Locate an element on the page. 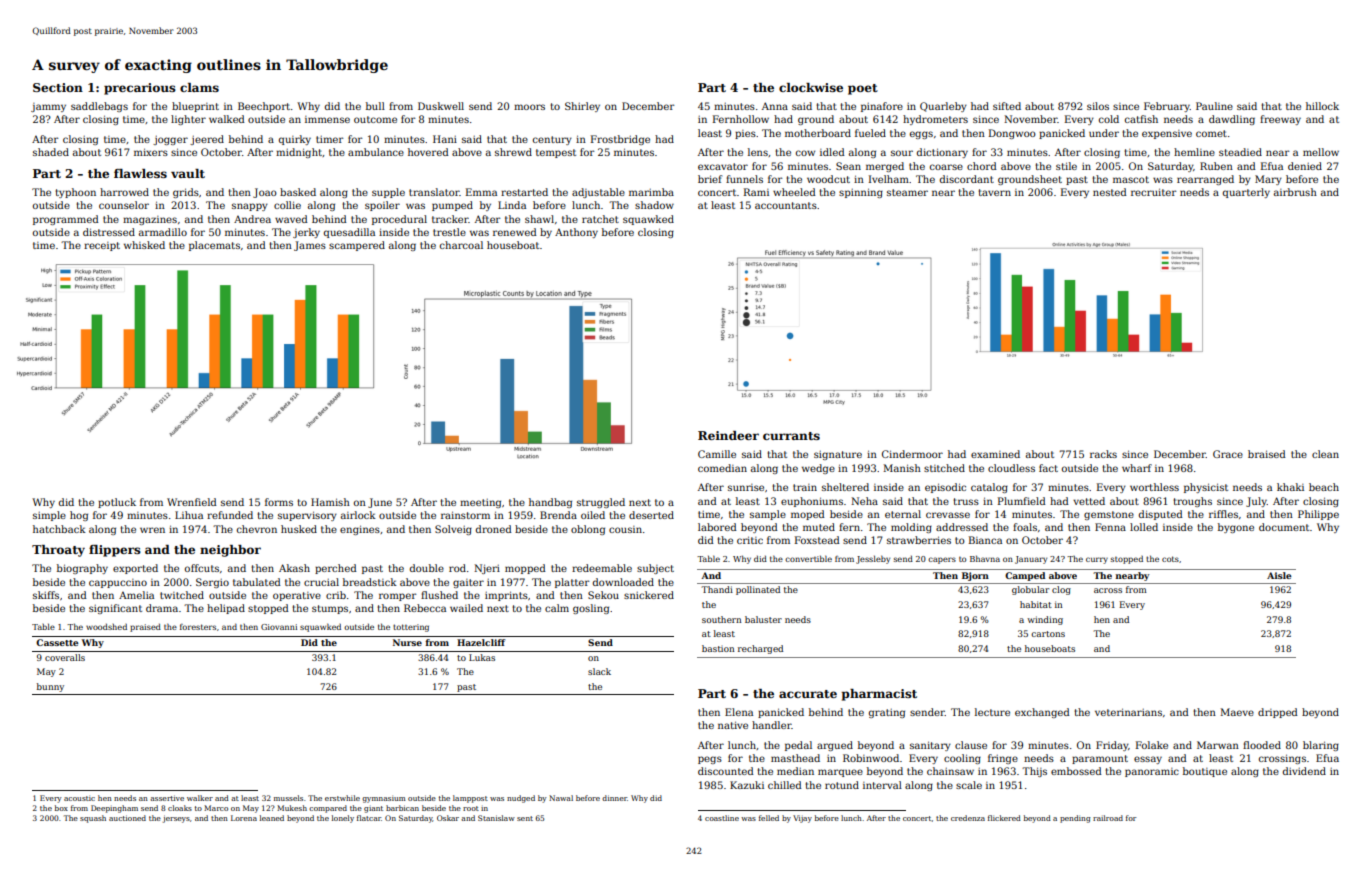 The width and height of the document is (1372, 887). labored is located at coordinates (717, 527).
